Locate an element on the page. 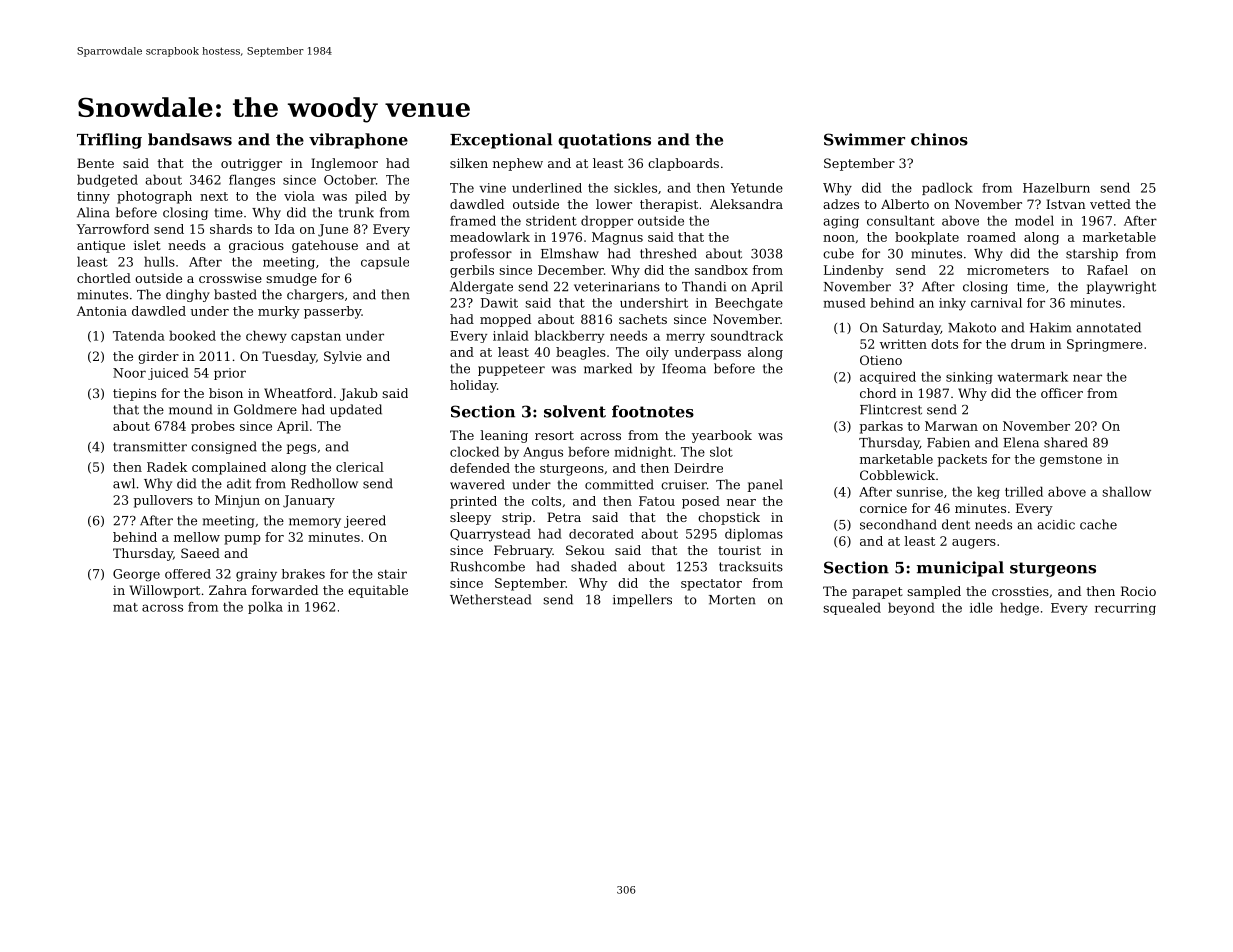  chinos is located at coordinates (939, 139).
